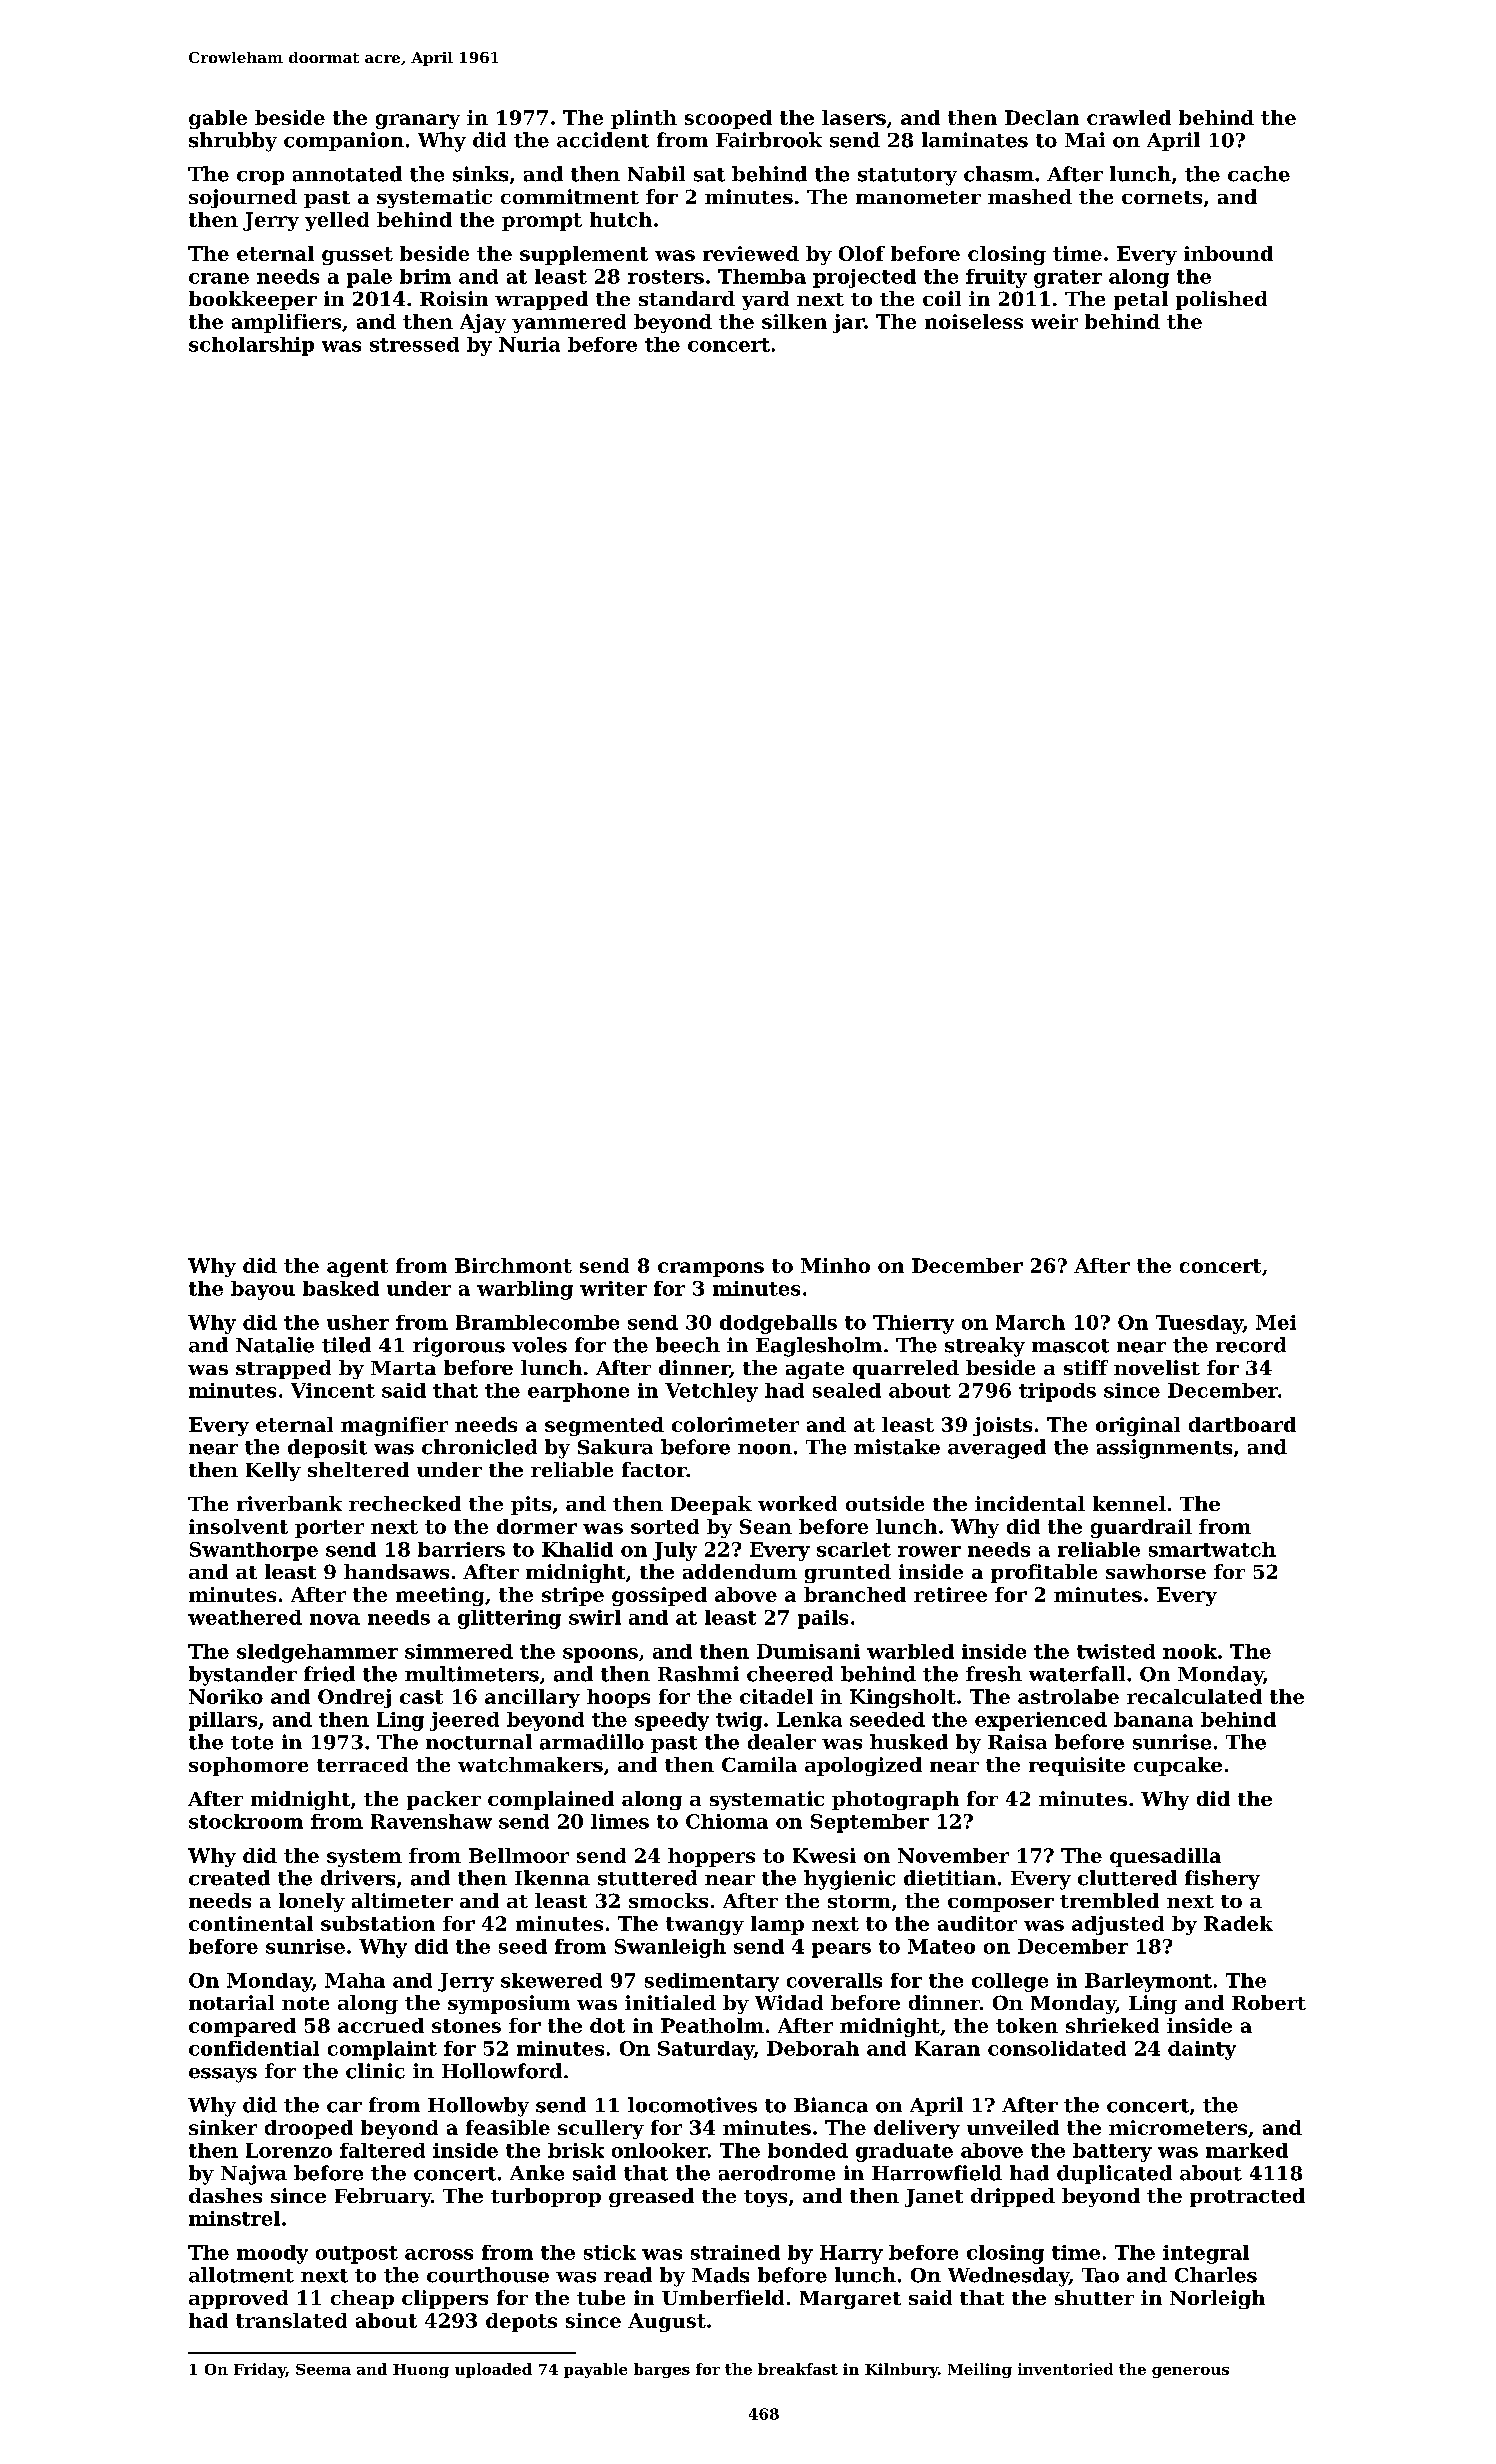  Describe the element at coordinates (711, 1269) in the screenshot. I see `crampons` at that location.
